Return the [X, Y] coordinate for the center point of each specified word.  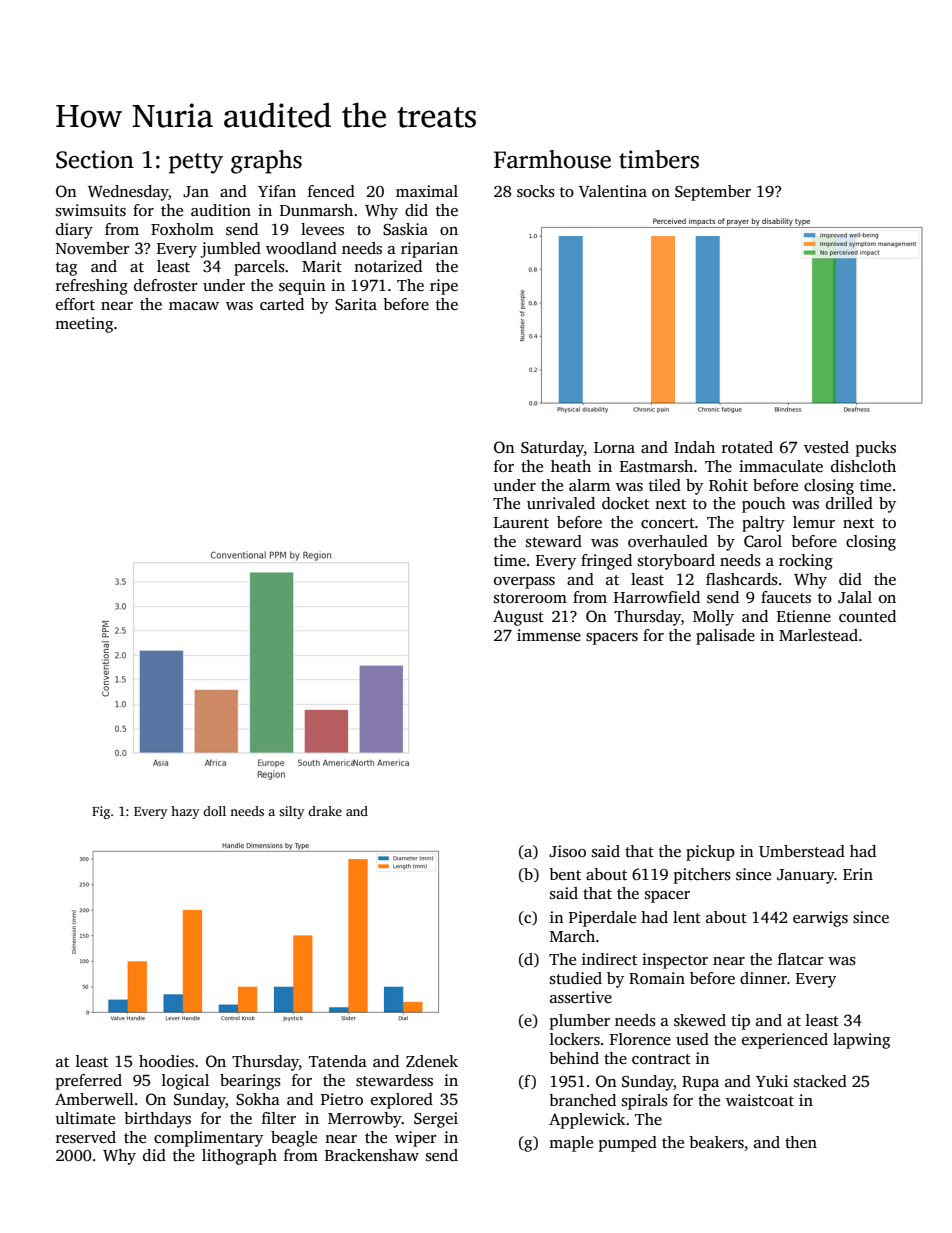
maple [571, 1144]
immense [549, 635]
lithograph [239, 1157]
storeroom [530, 598]
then [801, 1142]
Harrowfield [657, 597]
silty [291, 812]
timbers [659, 159]
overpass [524, 583]
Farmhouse [552, 159]
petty [196, 163]
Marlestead [818, 635]
